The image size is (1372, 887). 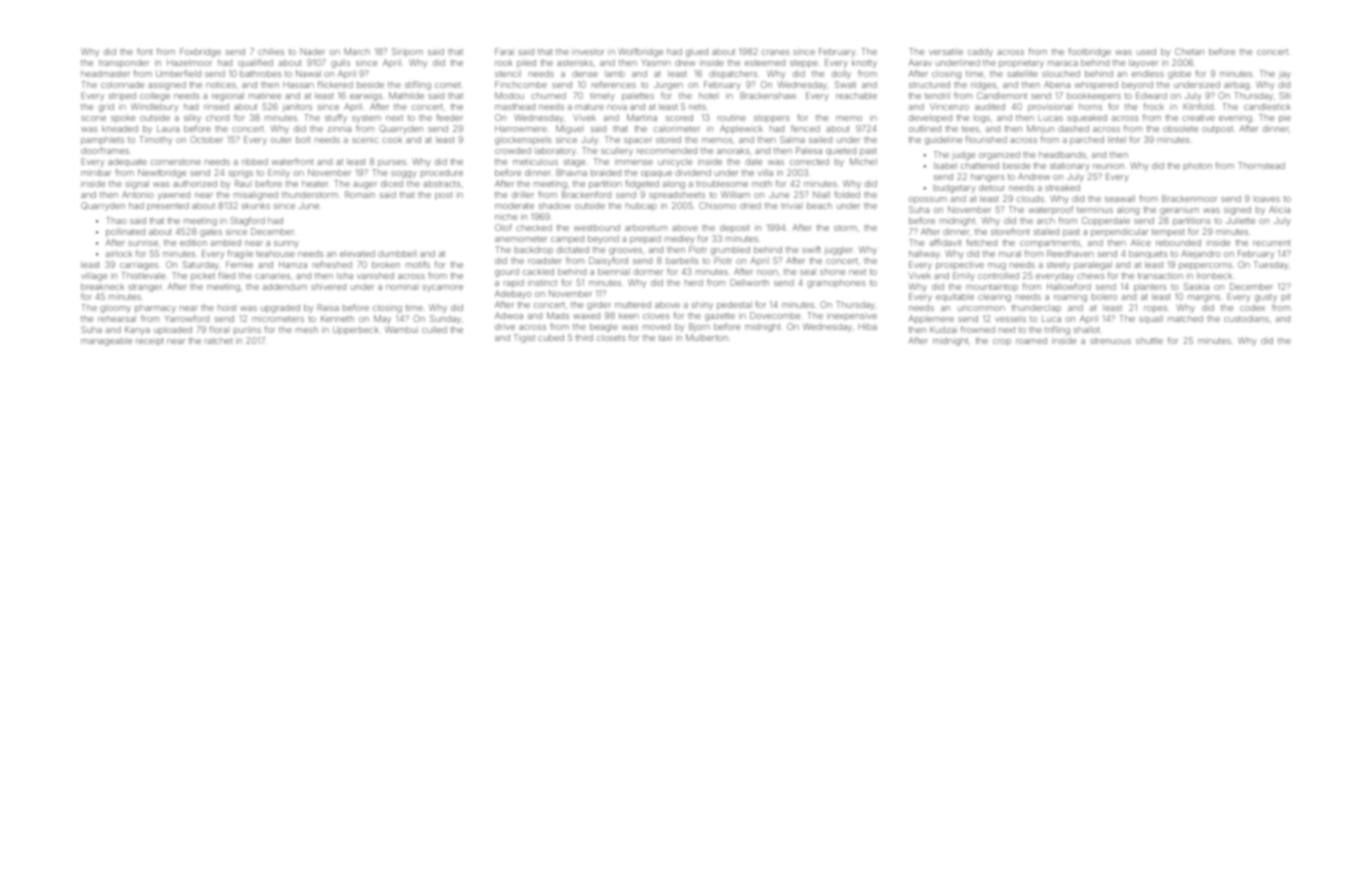 I want to click on versatile, so click(x=946, y=52).
